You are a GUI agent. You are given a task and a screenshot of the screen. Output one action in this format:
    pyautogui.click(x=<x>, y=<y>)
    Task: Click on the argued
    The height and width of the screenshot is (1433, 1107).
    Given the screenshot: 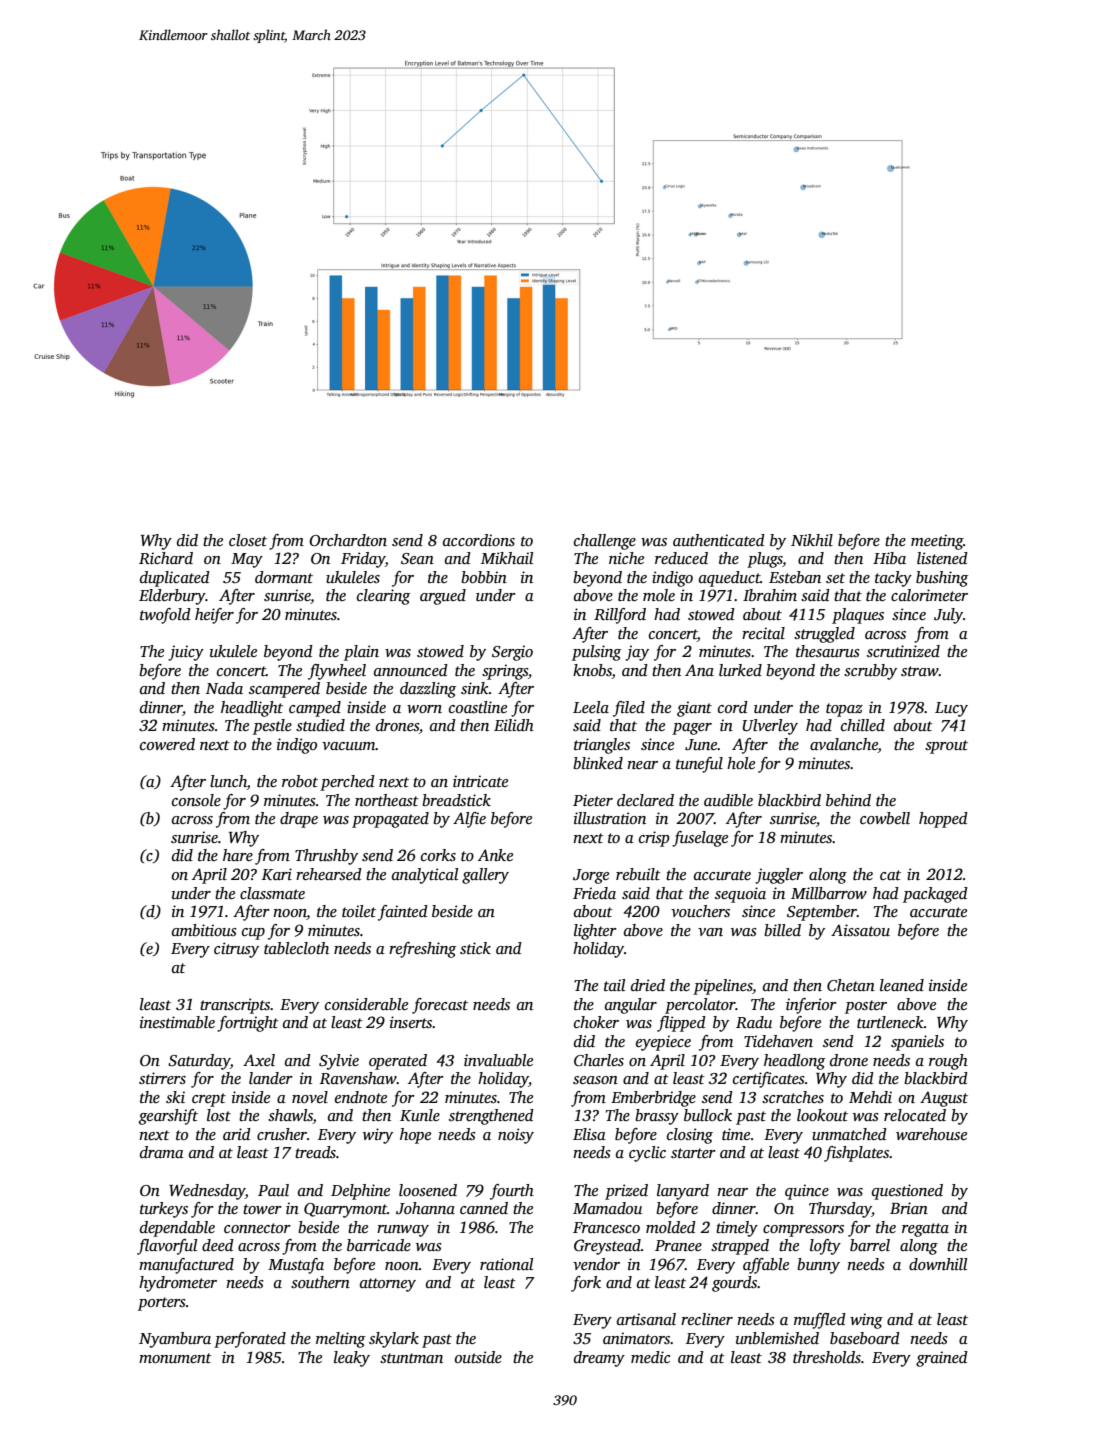 What is the action you would take?
    pyautogui.click(x=443, y=597)
